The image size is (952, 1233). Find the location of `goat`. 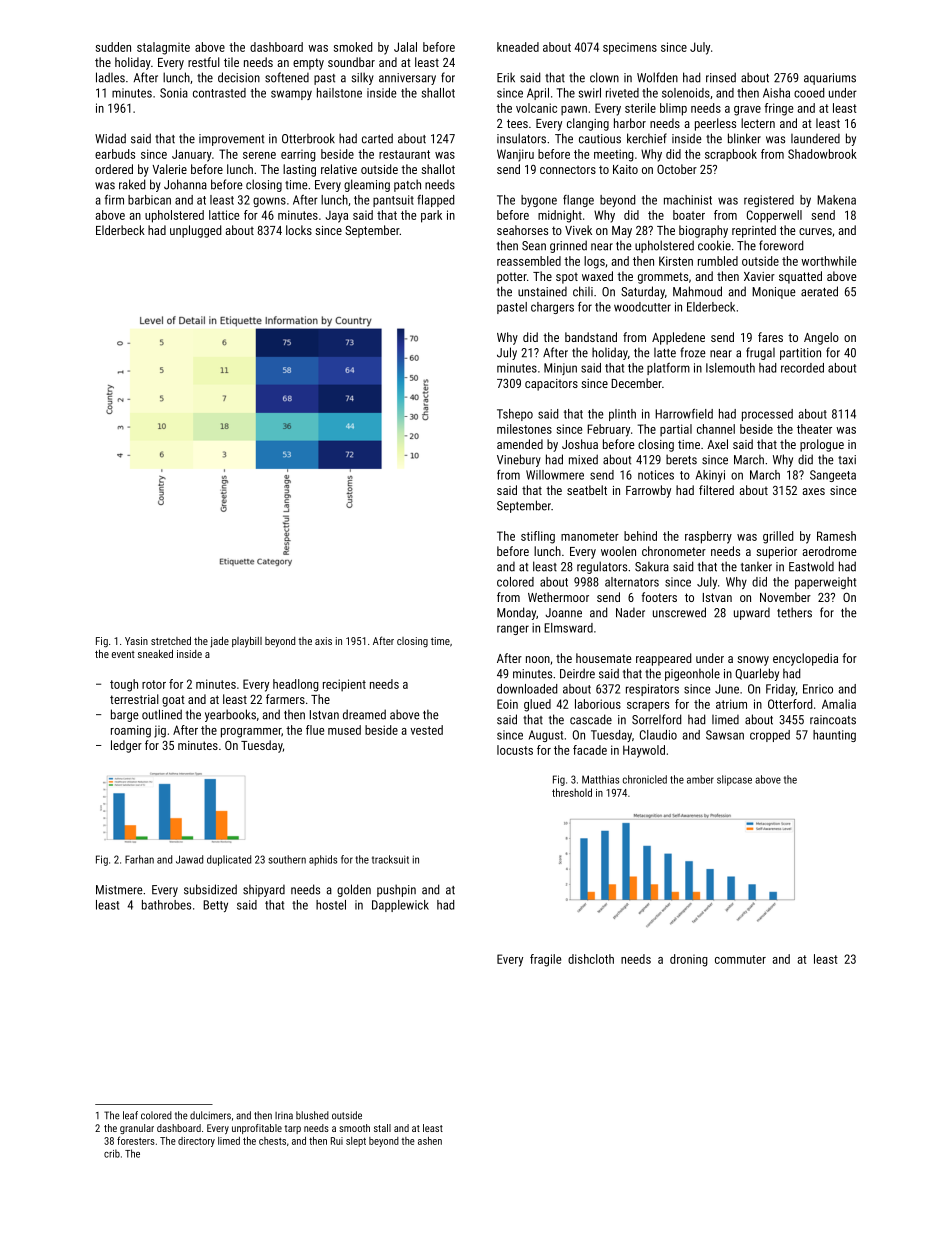

goat is located at coordinates (173, 701).
